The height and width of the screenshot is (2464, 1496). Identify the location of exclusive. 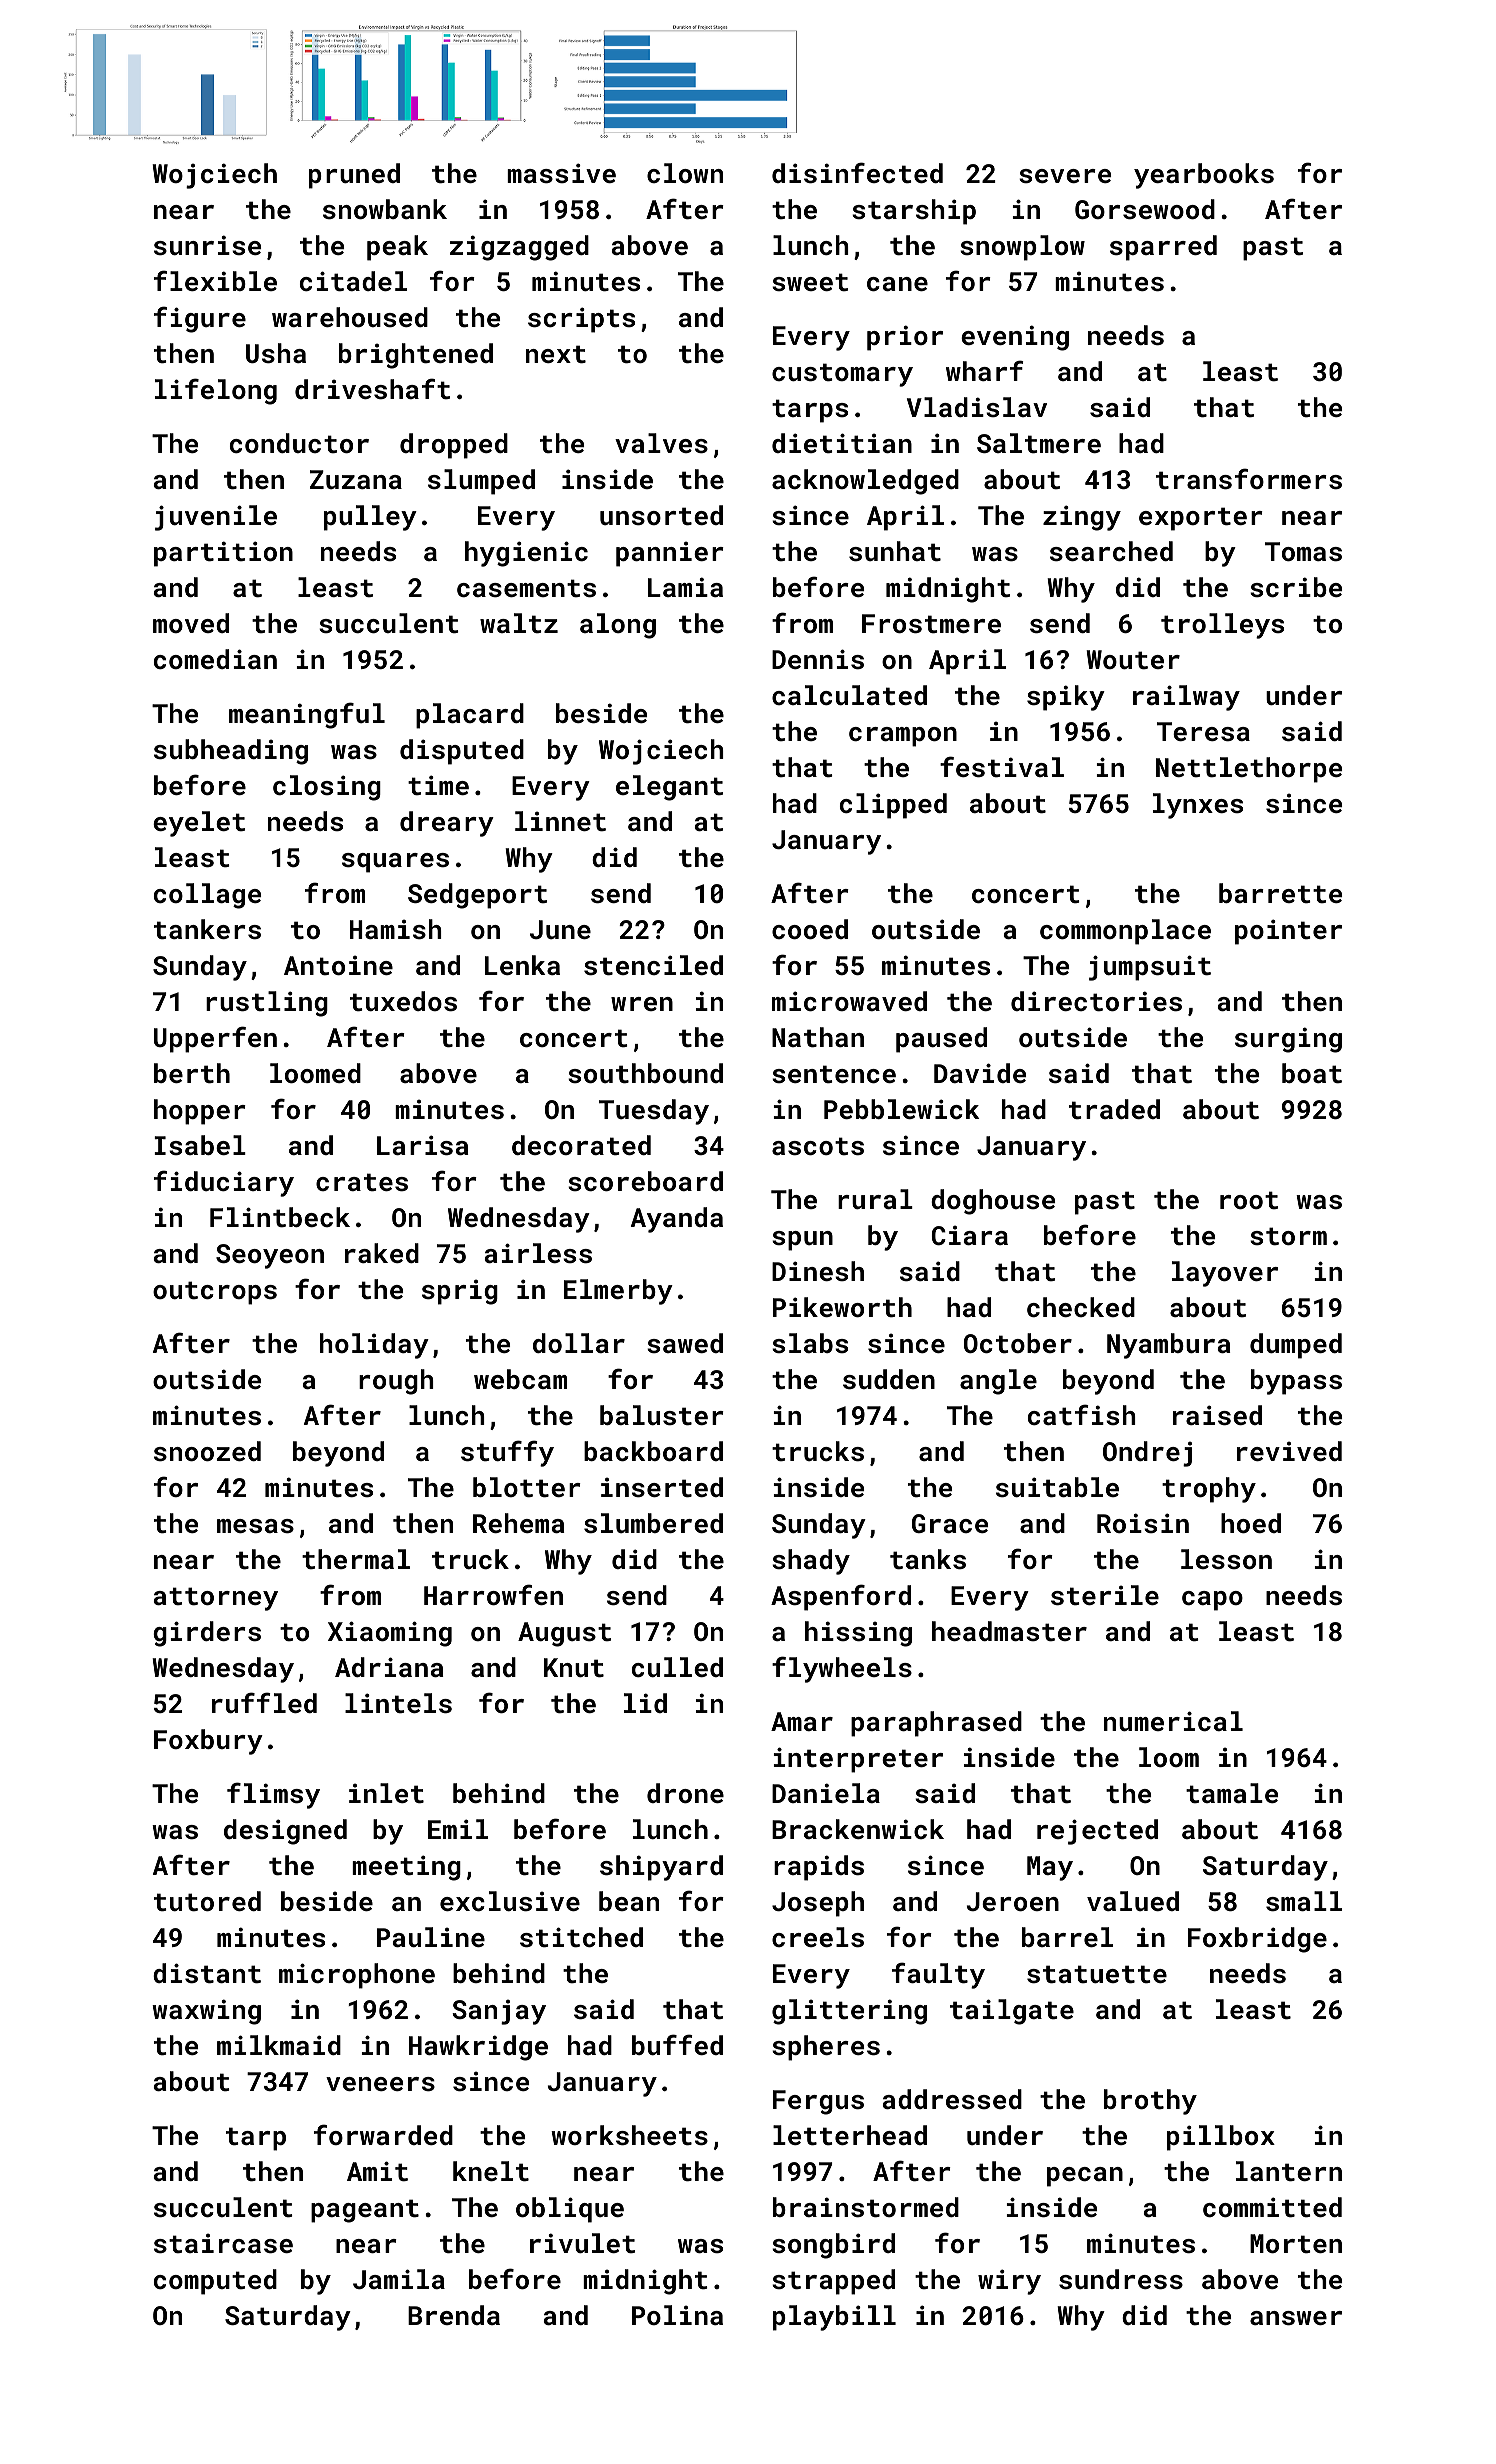
(510, 1901).
